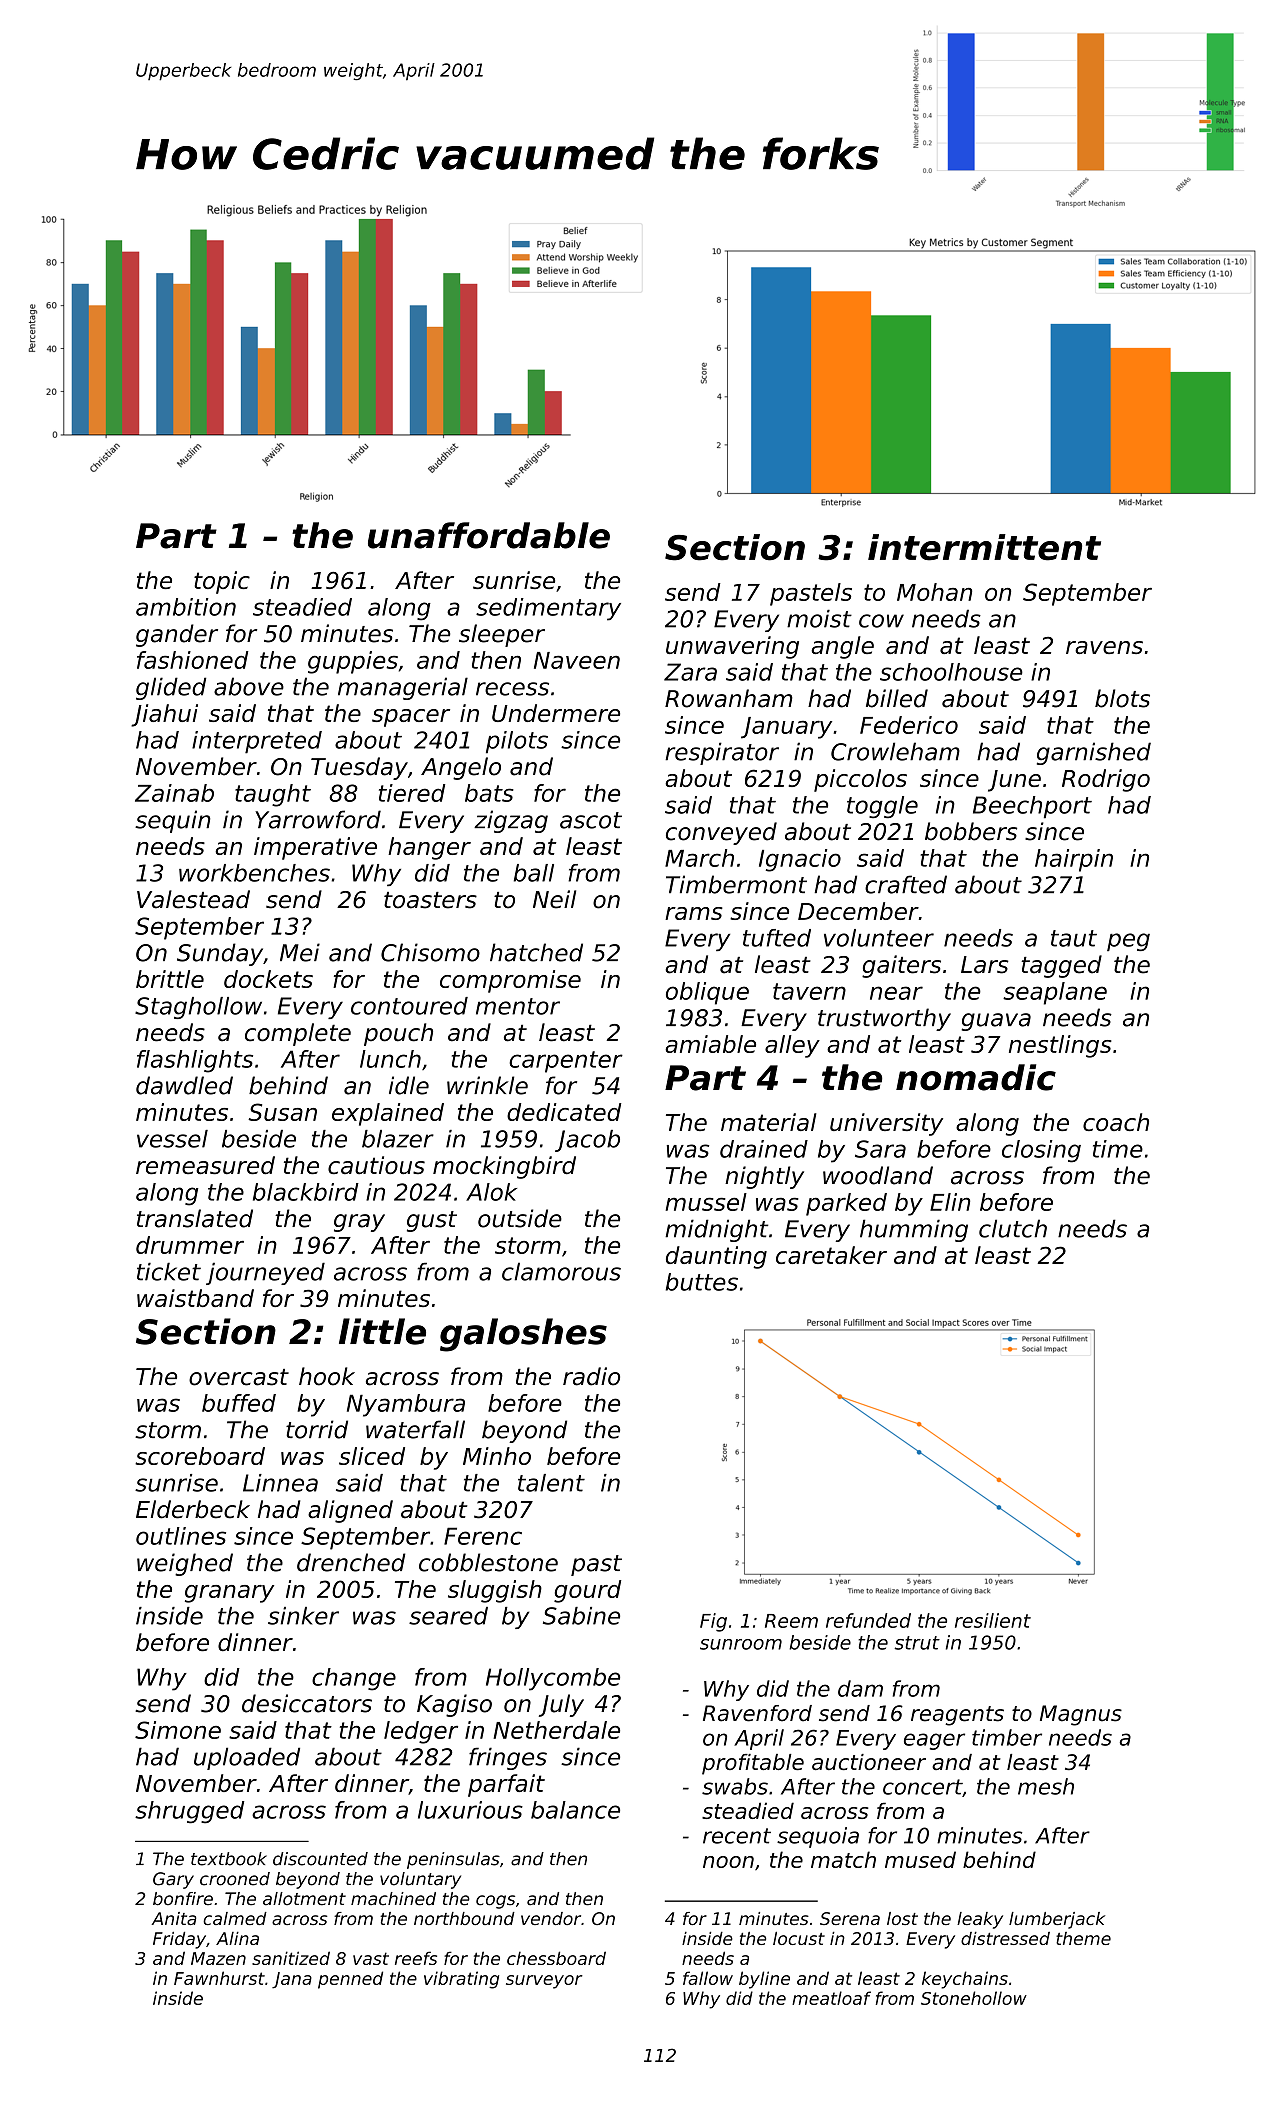  I want to click on Undermere, so click(556, 713).
